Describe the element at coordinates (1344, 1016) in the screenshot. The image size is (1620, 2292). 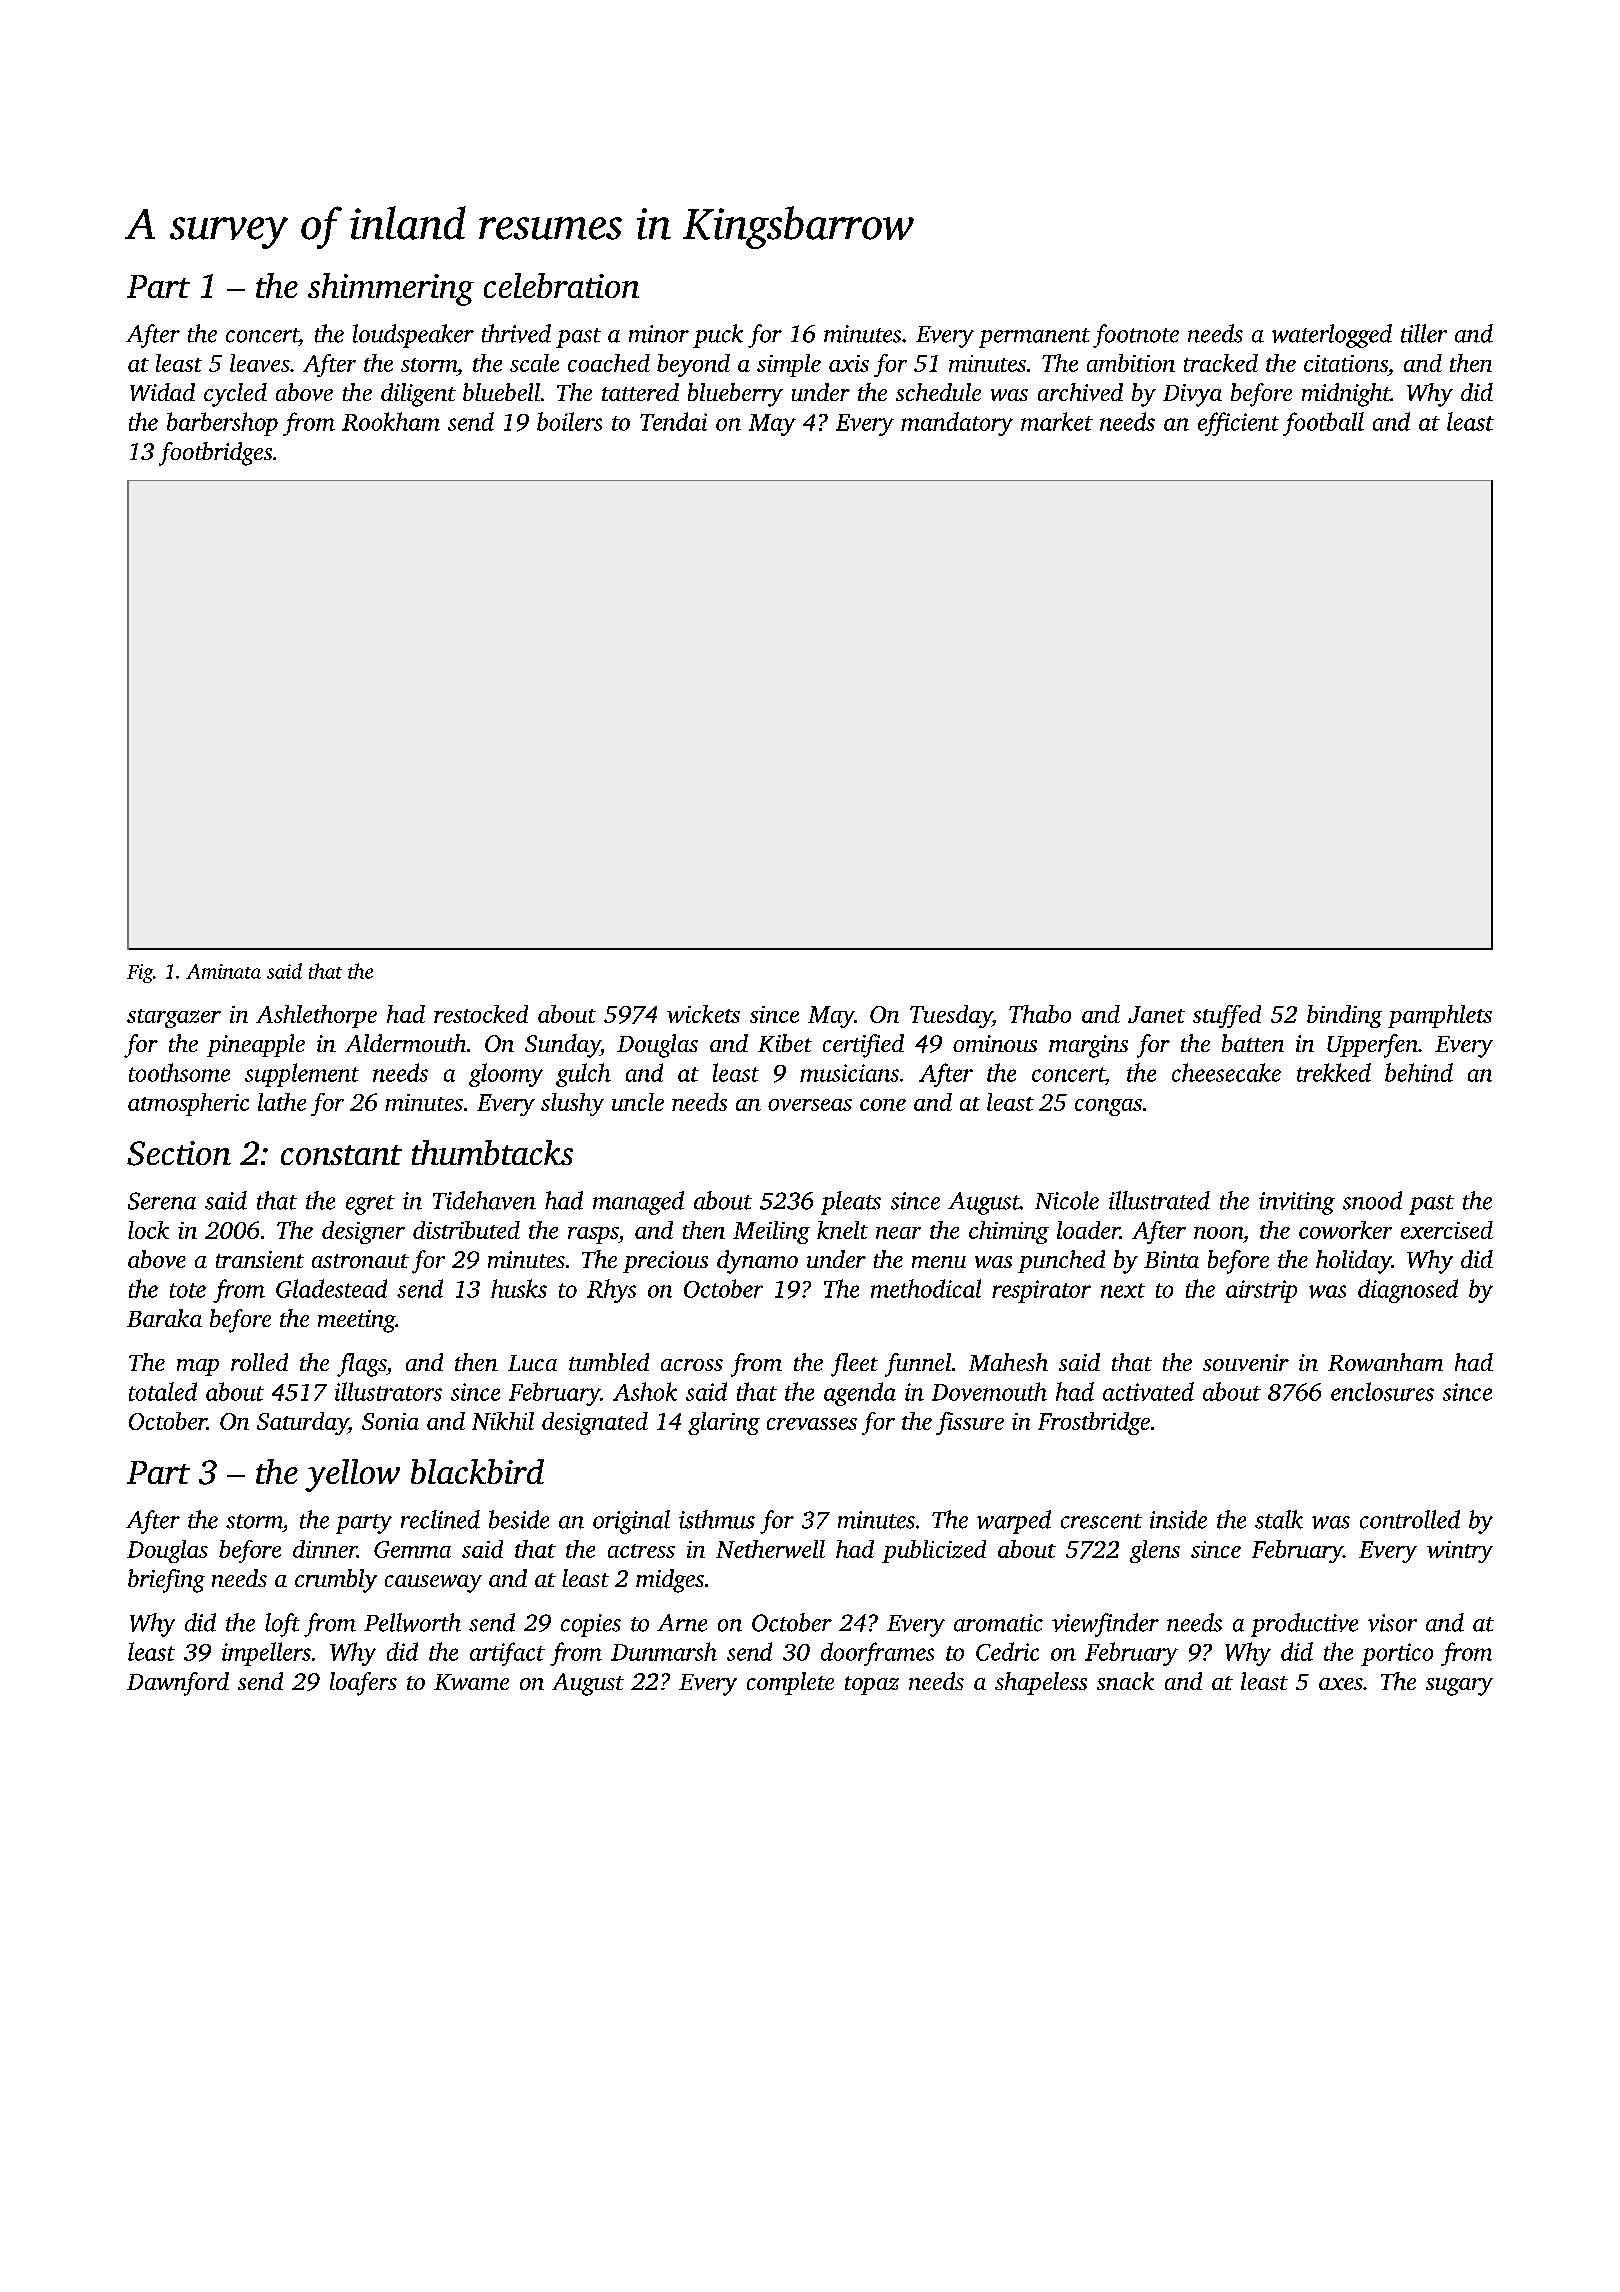
I see `binding` at that location.
